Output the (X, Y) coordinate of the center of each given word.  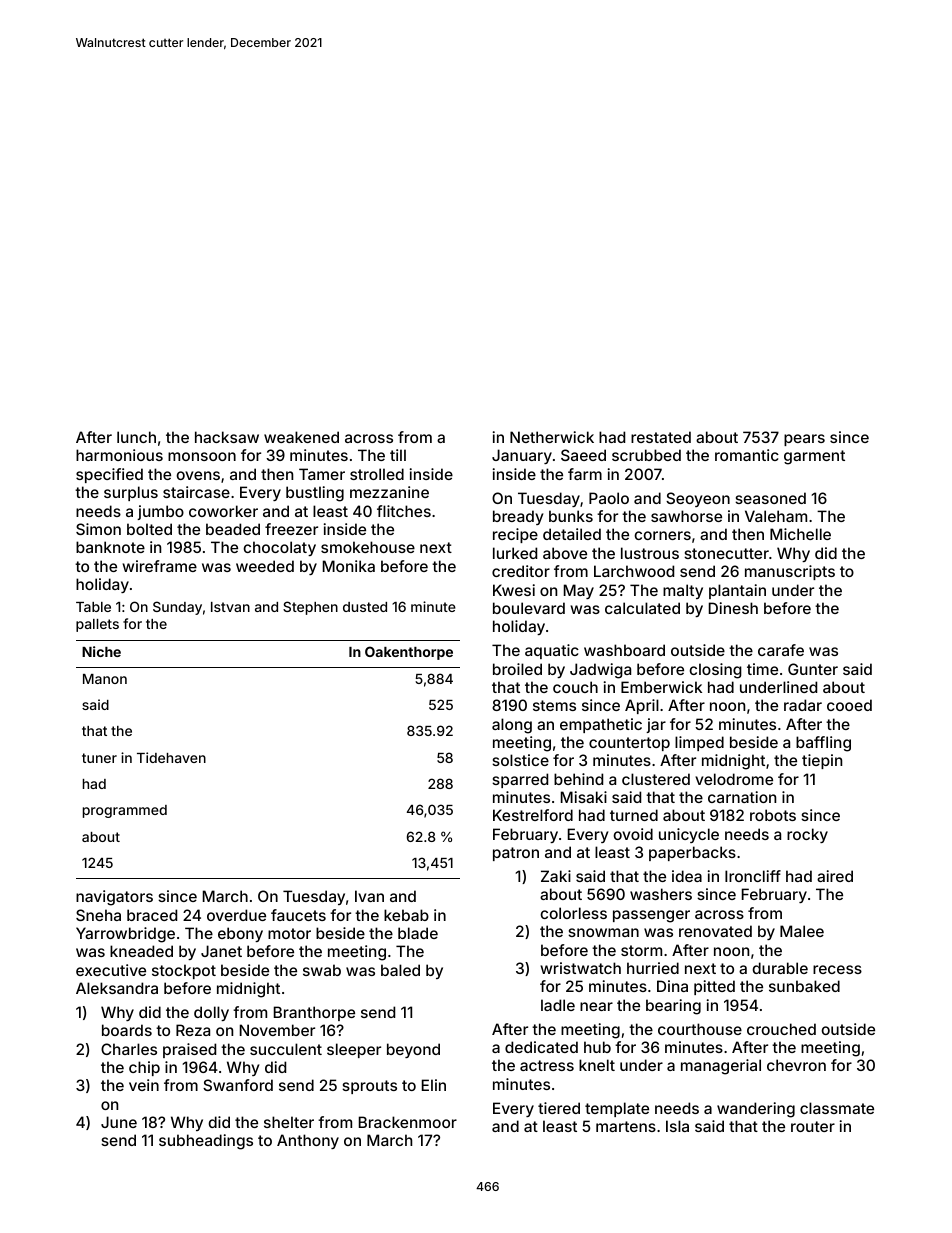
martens (626, 1126)
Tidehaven (171, 757)
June (119, 1122)
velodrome (734, 779)
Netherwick (552, 437)
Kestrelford (533, 815)
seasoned (770, 498)
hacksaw (227, 437)
